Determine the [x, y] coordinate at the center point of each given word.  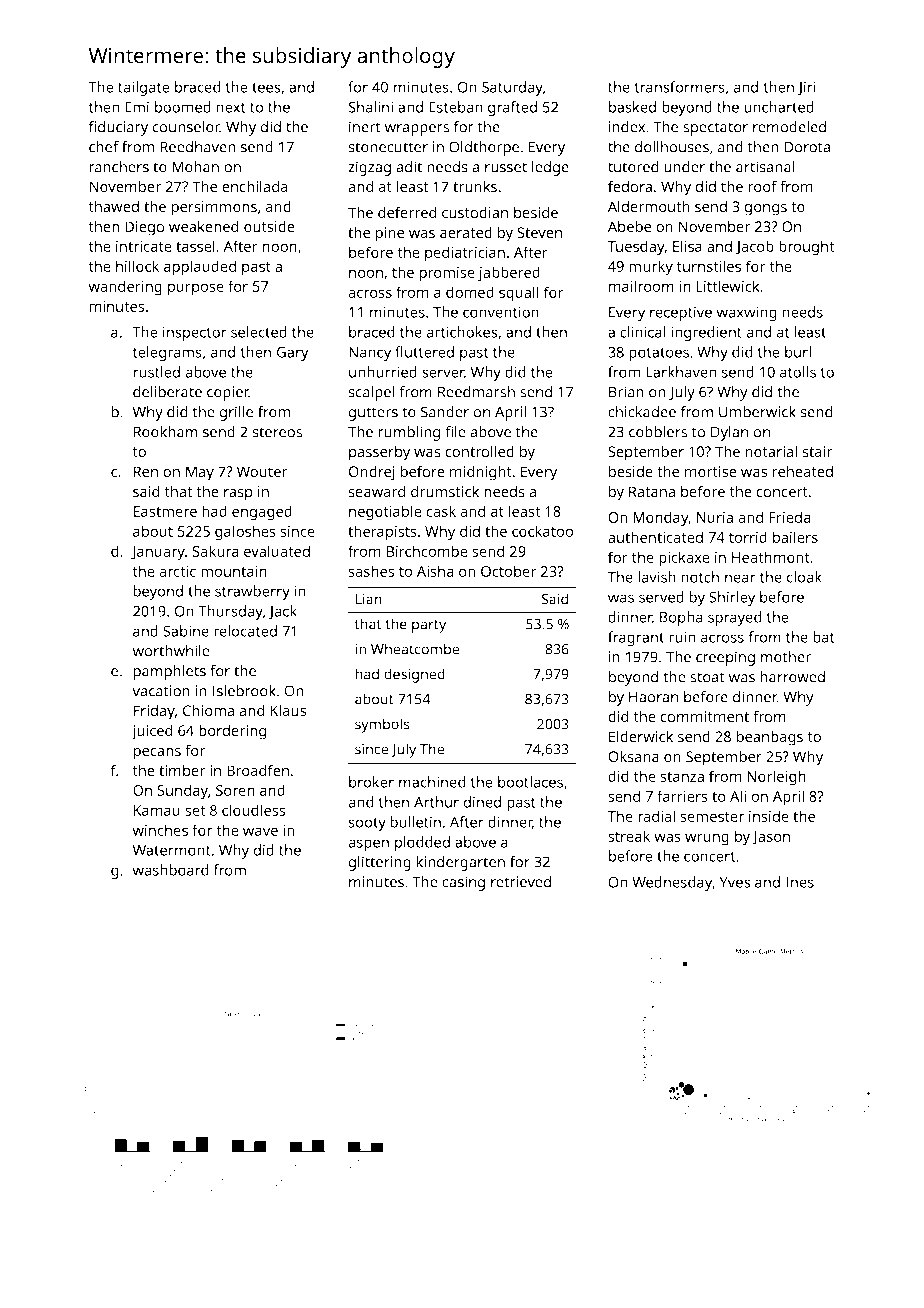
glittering [379, 863]
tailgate [144, 88]
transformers [679, 87]
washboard [171, 870]
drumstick [445, 491]
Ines [800, 882]
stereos [277, 432]
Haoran [653, 697]
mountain [234, 571]
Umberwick [757, 412]
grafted [512, 108]
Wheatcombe [415, 649]
